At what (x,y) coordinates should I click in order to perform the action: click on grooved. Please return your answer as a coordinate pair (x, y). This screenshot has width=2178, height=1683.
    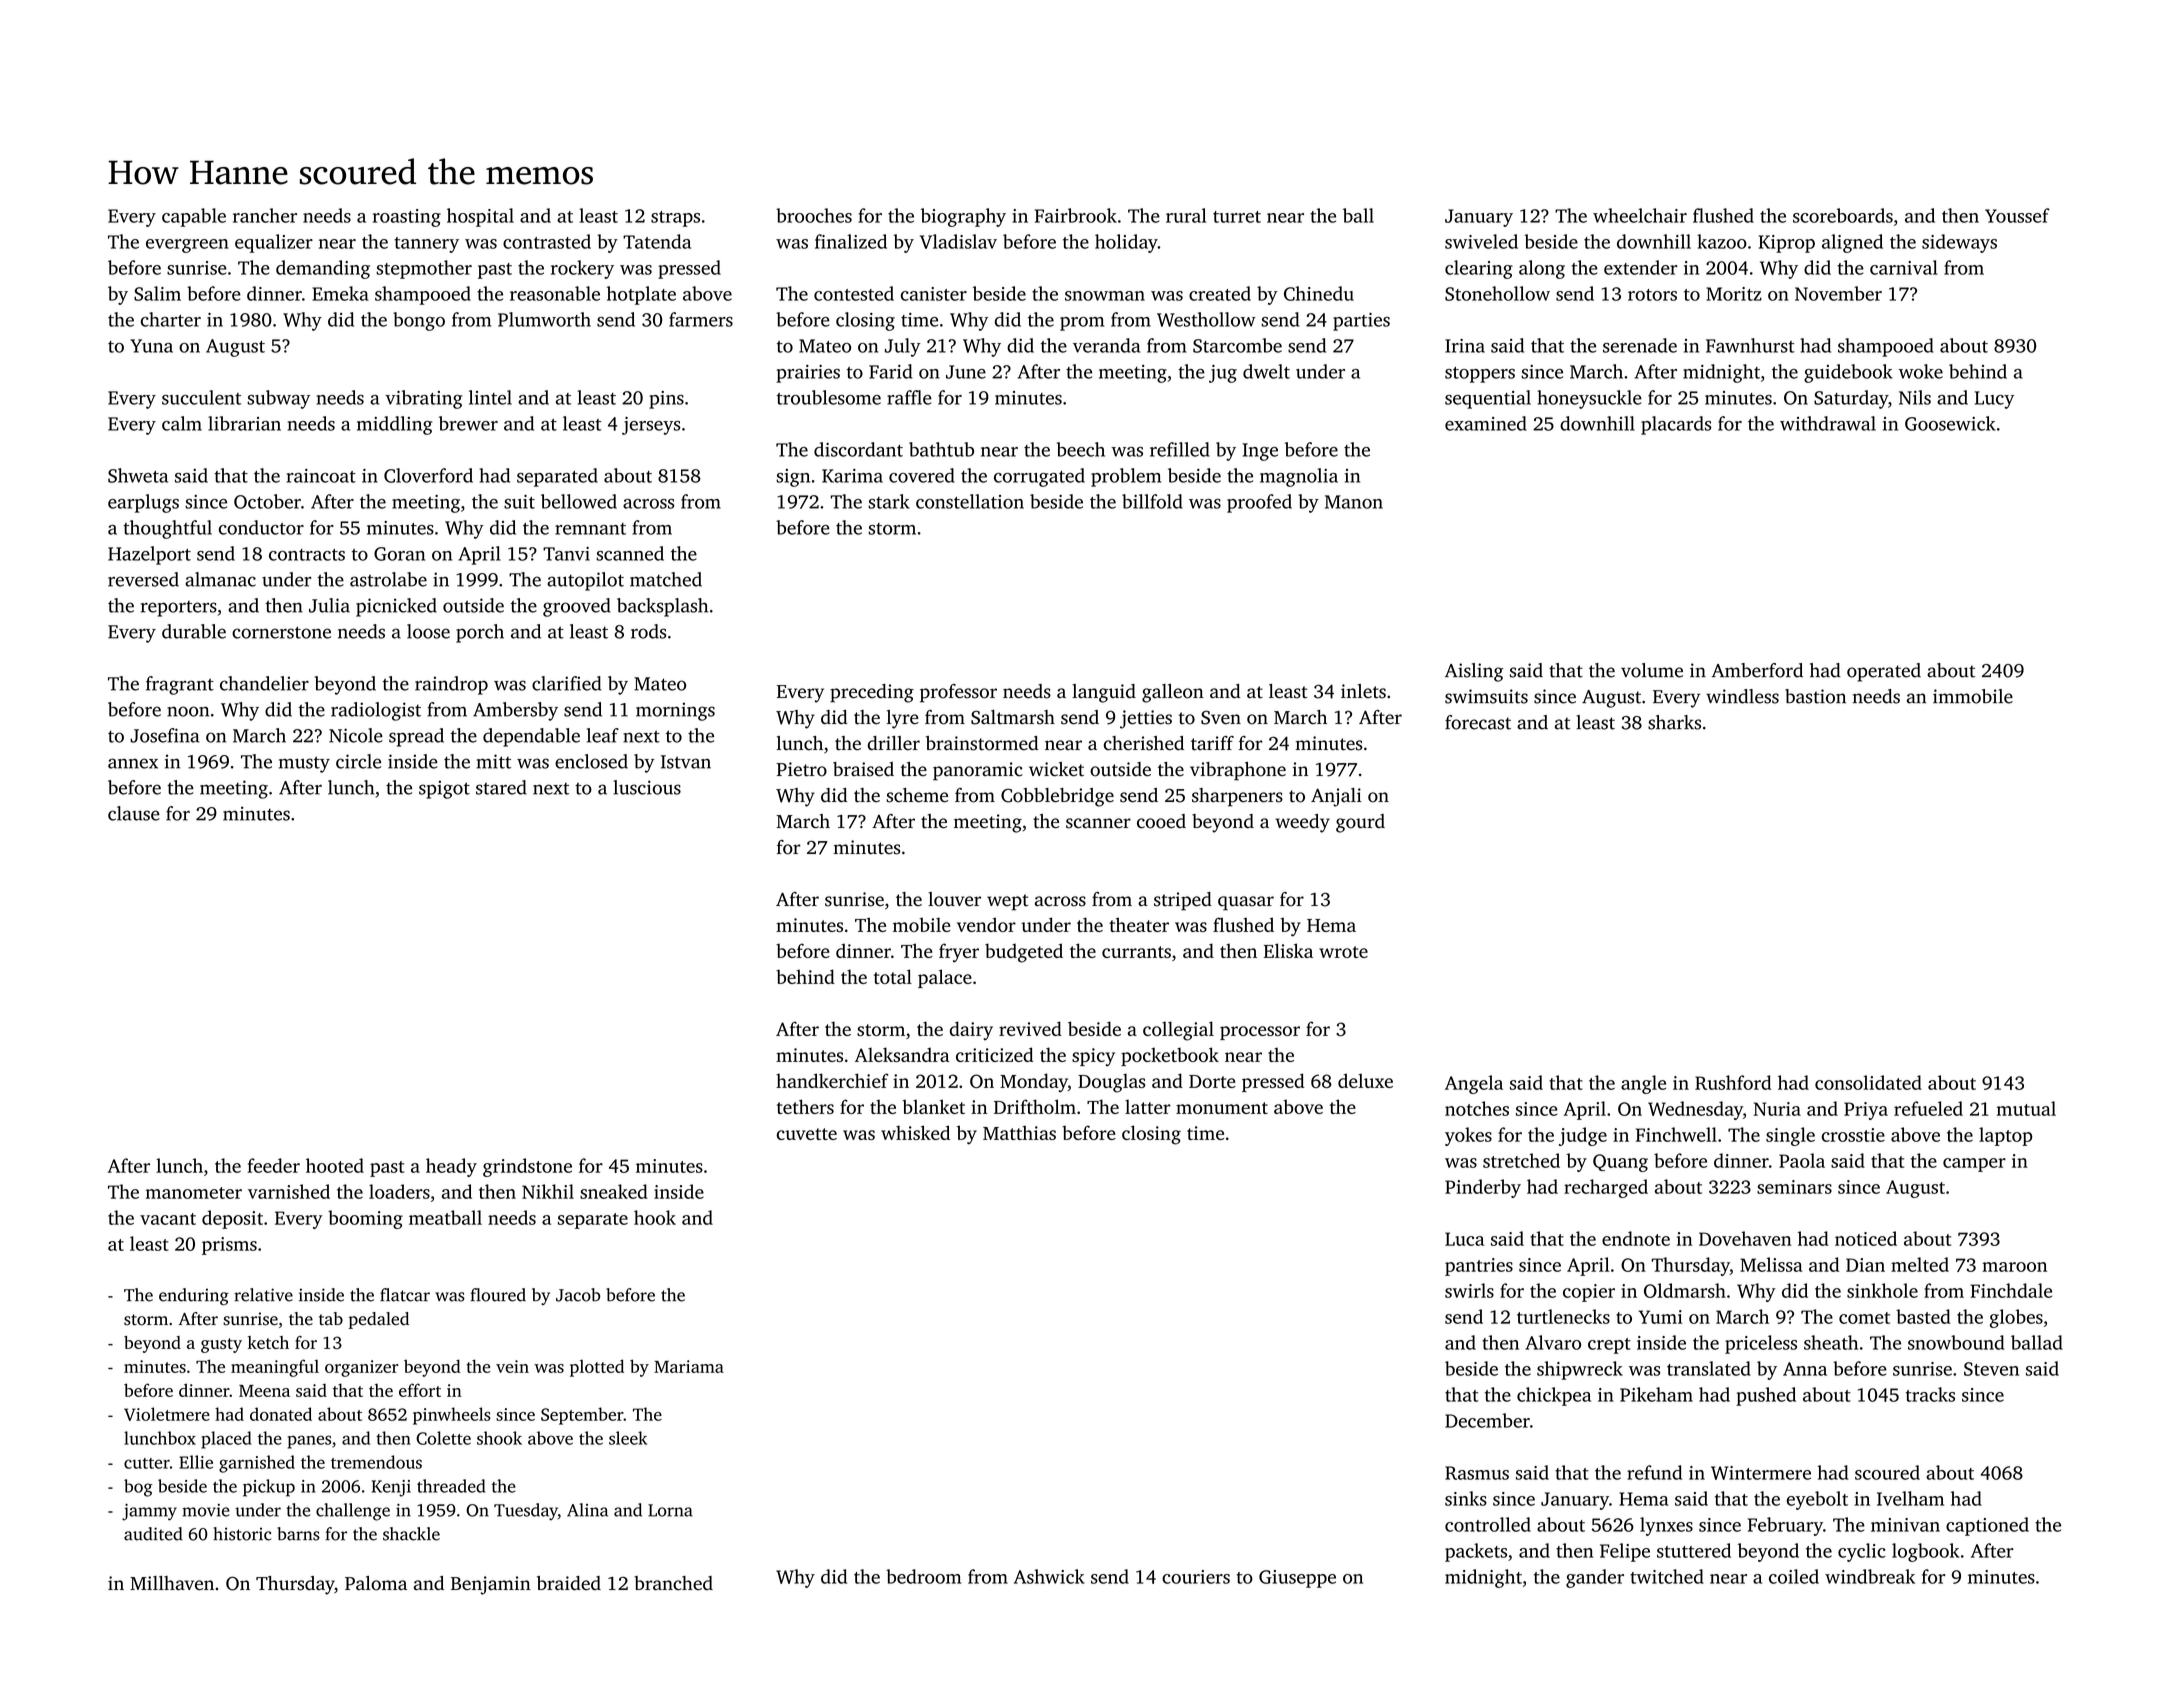
    Looking at the image, I should click on (577, 607).
